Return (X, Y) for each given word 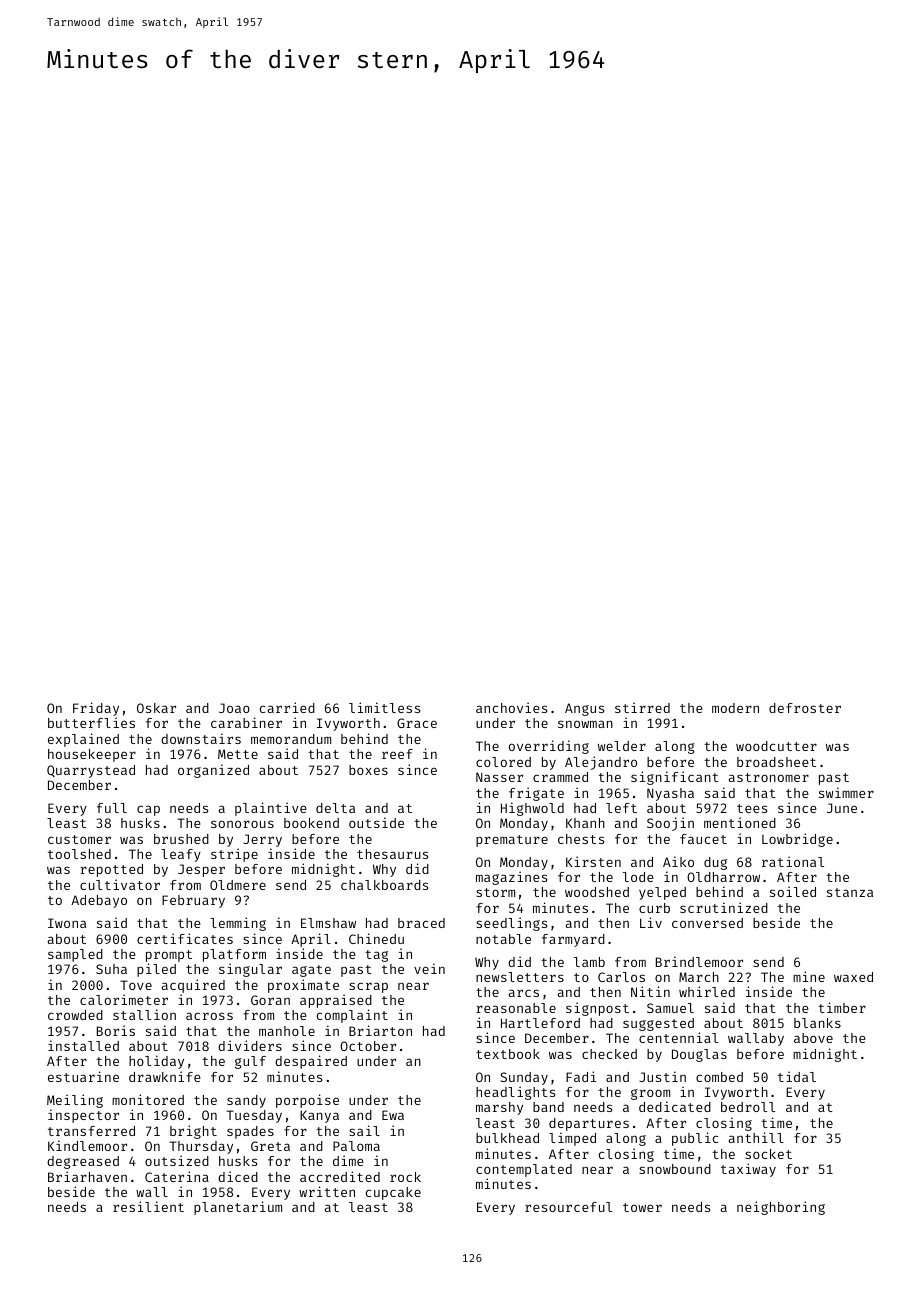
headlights (515, 1093)
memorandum (291, 739)
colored (503, 762)
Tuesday (254, 1116)
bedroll (748, 1107)
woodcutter (776, 746)
